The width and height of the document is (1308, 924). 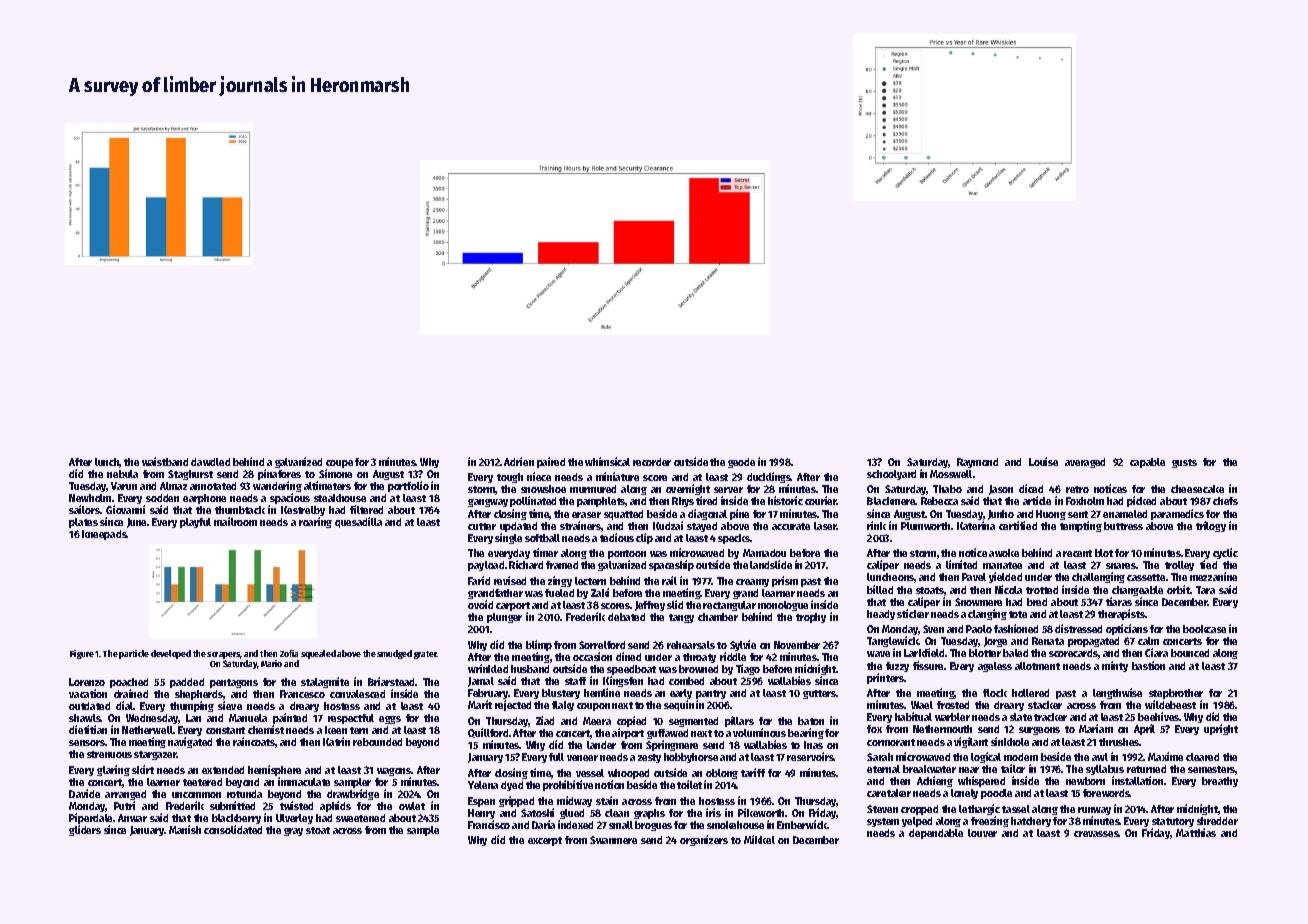 What do you see at coordinates (1159, 716) in the document?
I see `beehives` at bounding box center [1159, 716].
